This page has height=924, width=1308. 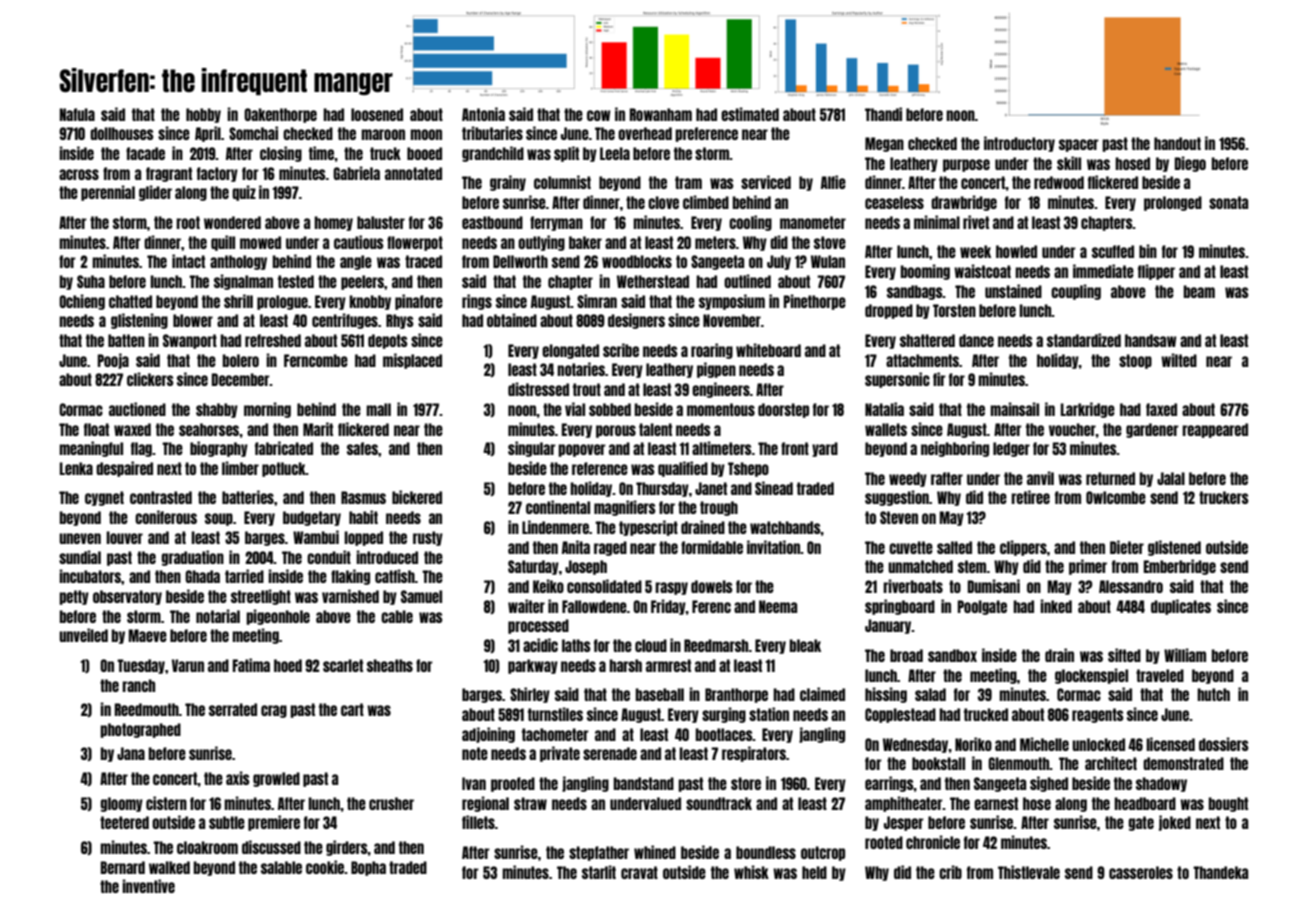 I want to click on glockenspiel, so click(x=1091, y=676).
